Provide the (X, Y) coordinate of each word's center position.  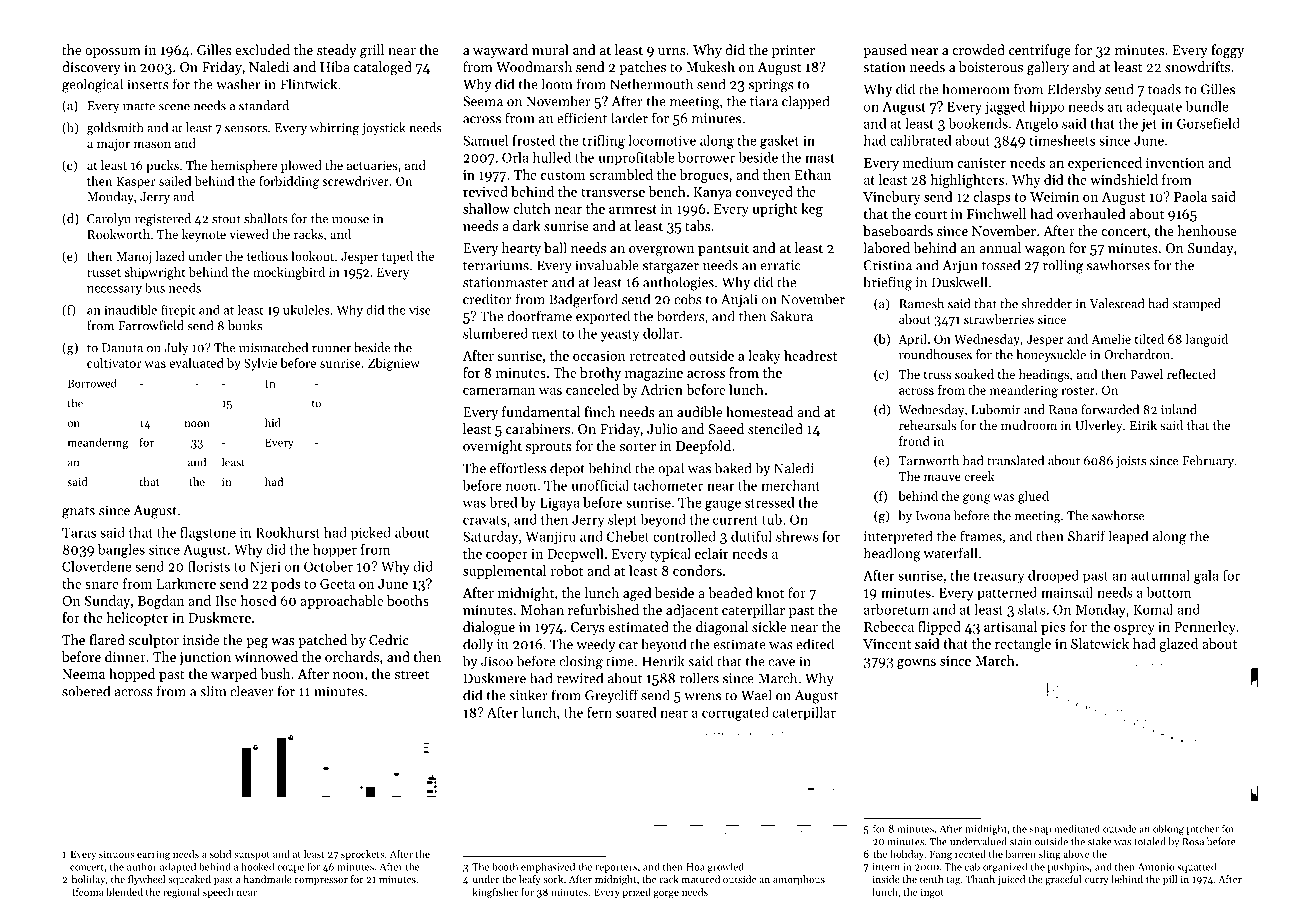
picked (371, 534)
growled (726, 867)
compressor (321, 881)
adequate (1154, 108)
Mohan (542, 609)
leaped (1128, 537)
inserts (148, 84)
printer (793, 51)
